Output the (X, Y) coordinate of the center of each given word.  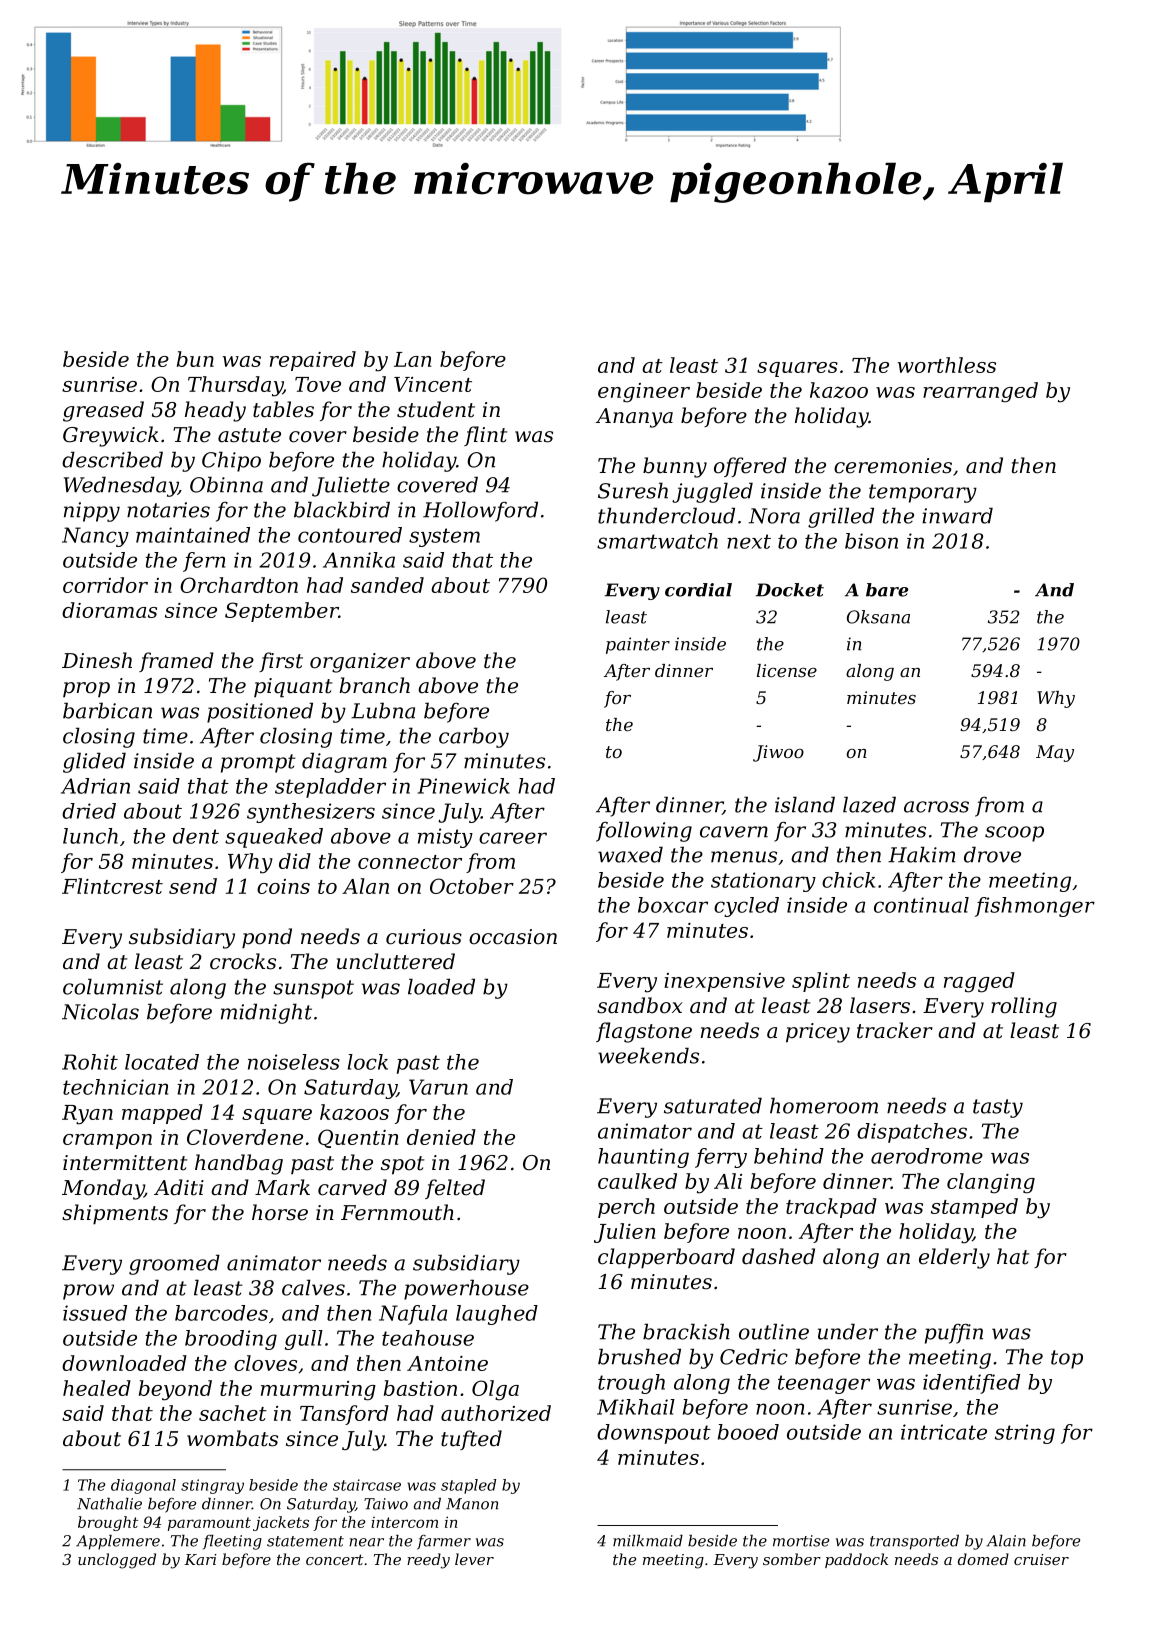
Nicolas (100, 1011)
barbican (107, 710)
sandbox (640, 1005)
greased (103, 411)
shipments (115, 1214)
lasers (880, 1005)
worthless (947, 365)
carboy (474, 737)
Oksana (878, 617)
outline (774, 1331)
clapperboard (666, 1258)
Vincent (433, 384)
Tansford (344, 1415)
